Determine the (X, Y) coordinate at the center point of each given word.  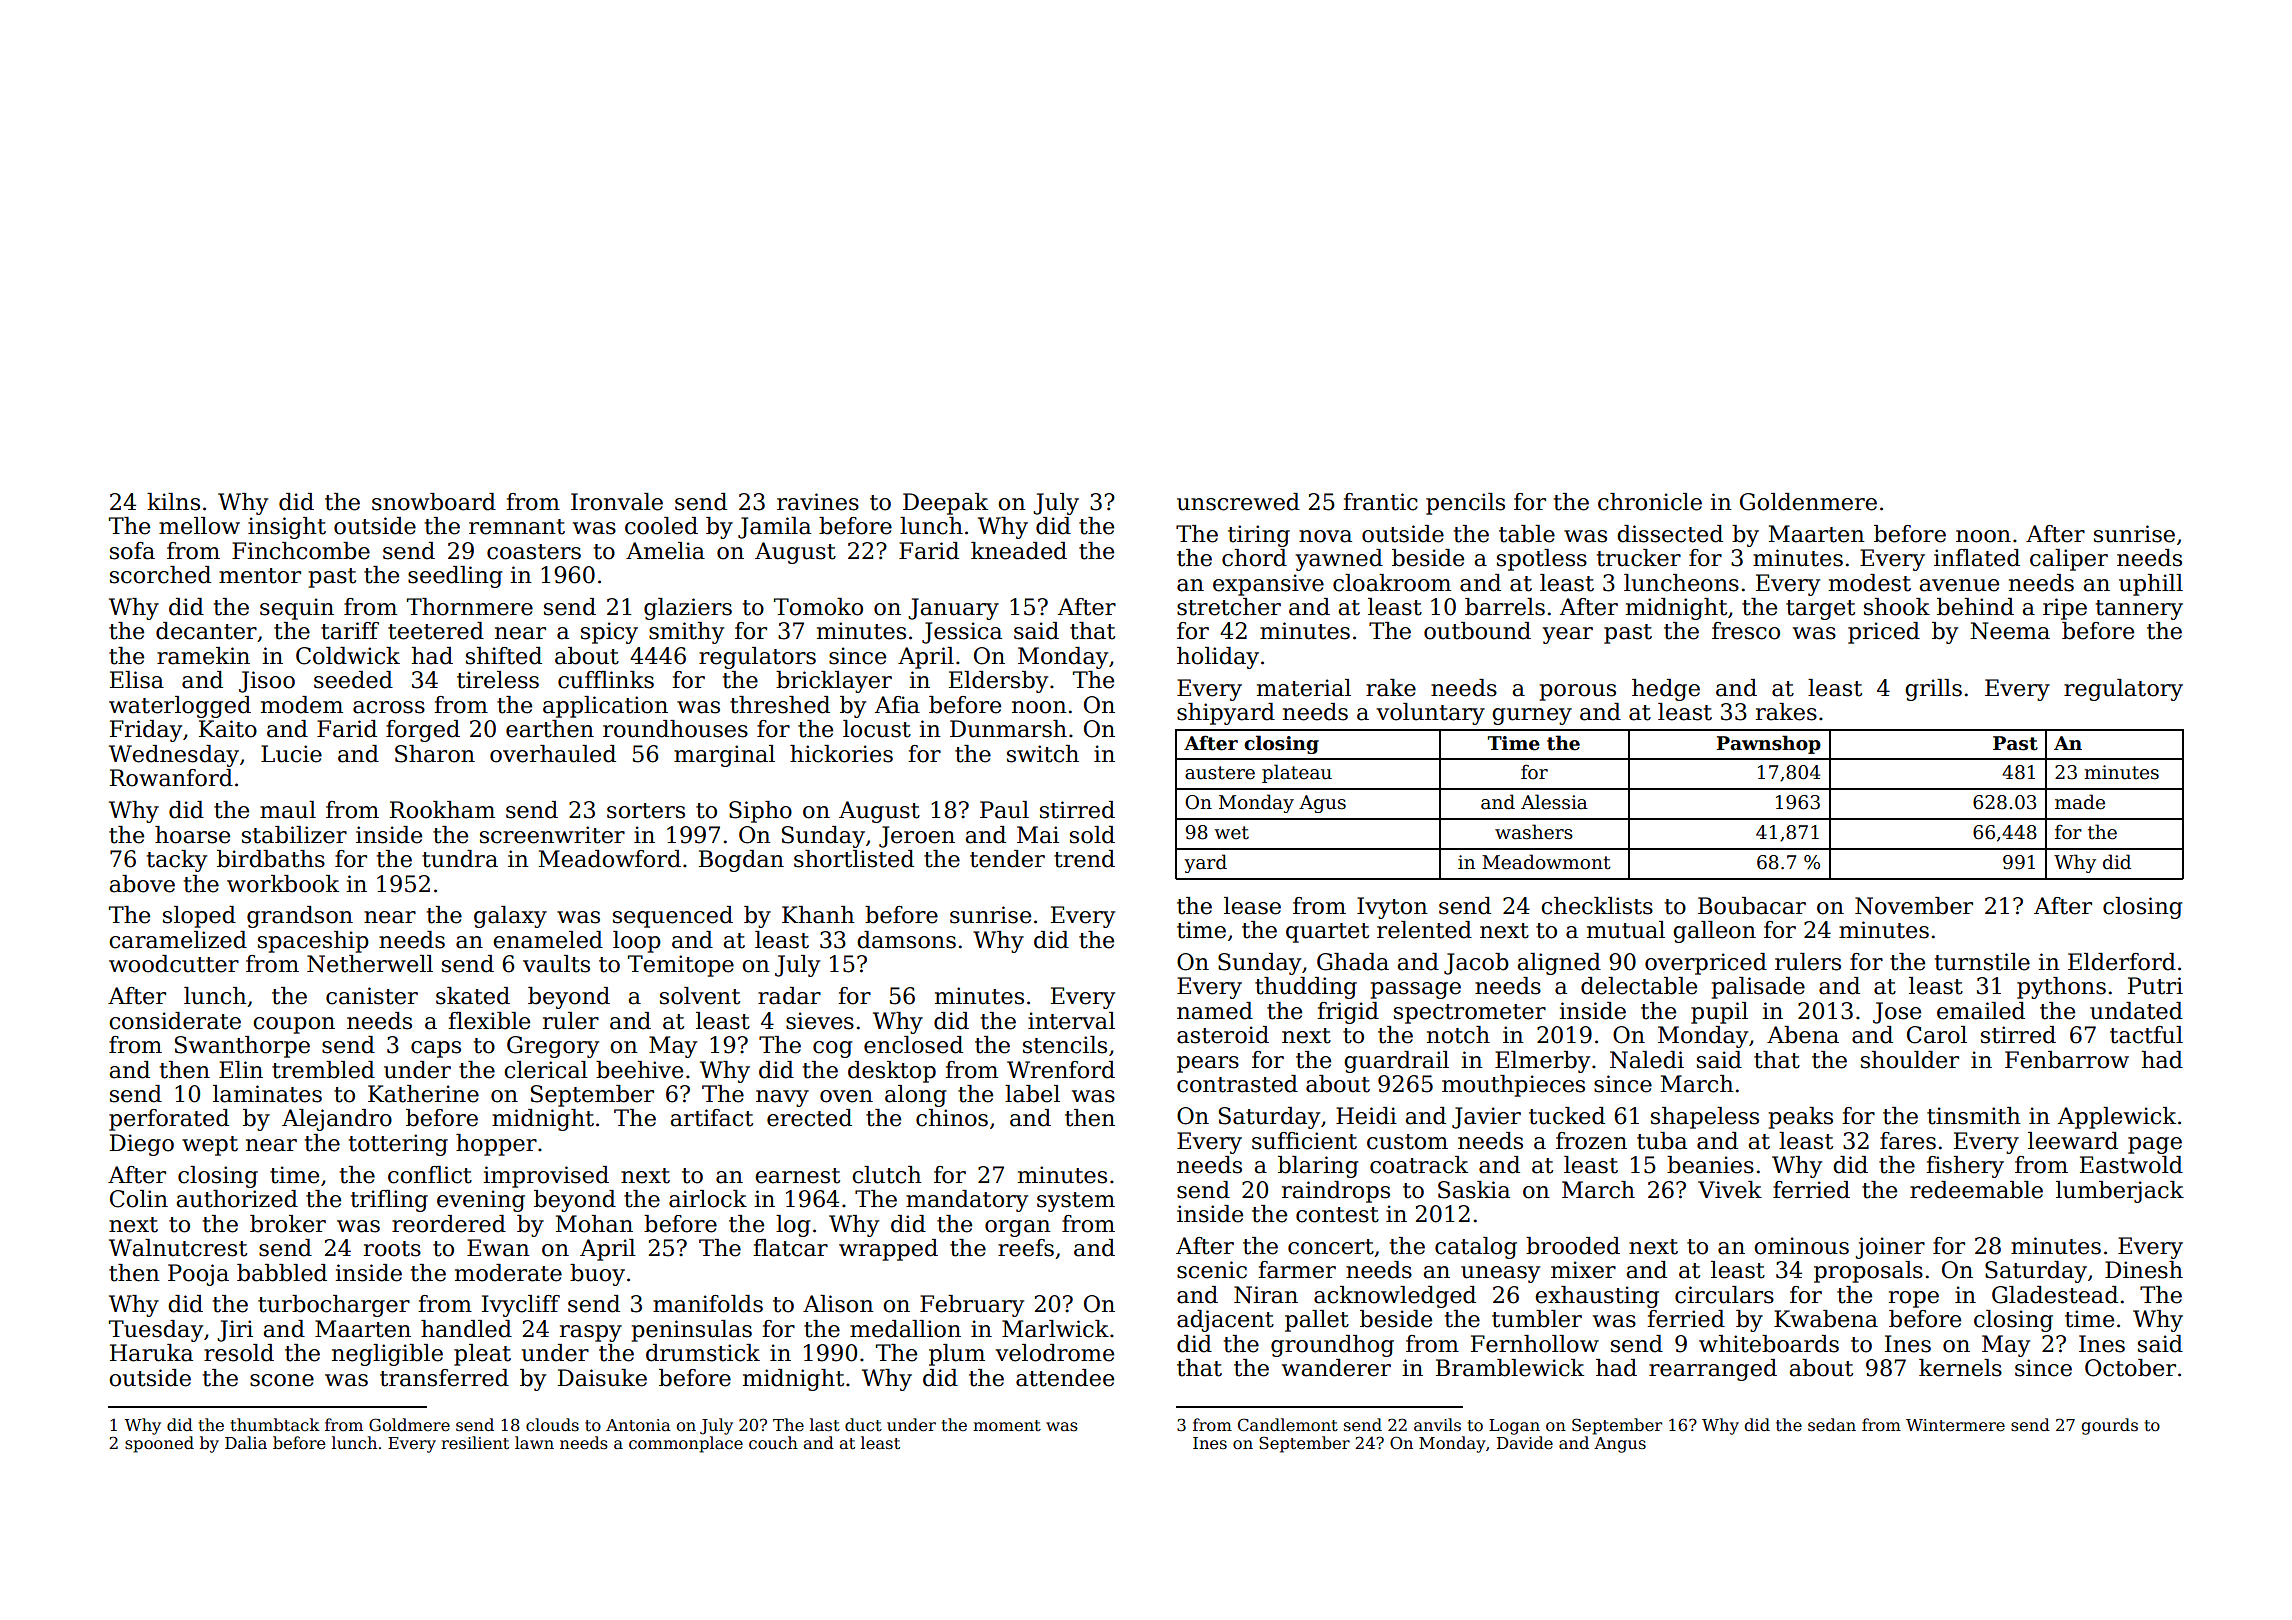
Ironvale (617, 502)
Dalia (246, 1443)
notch (1458, 1035)
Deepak (945, 504)
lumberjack (2120, 1192)
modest (1870, 583)
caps (436, 1049)
